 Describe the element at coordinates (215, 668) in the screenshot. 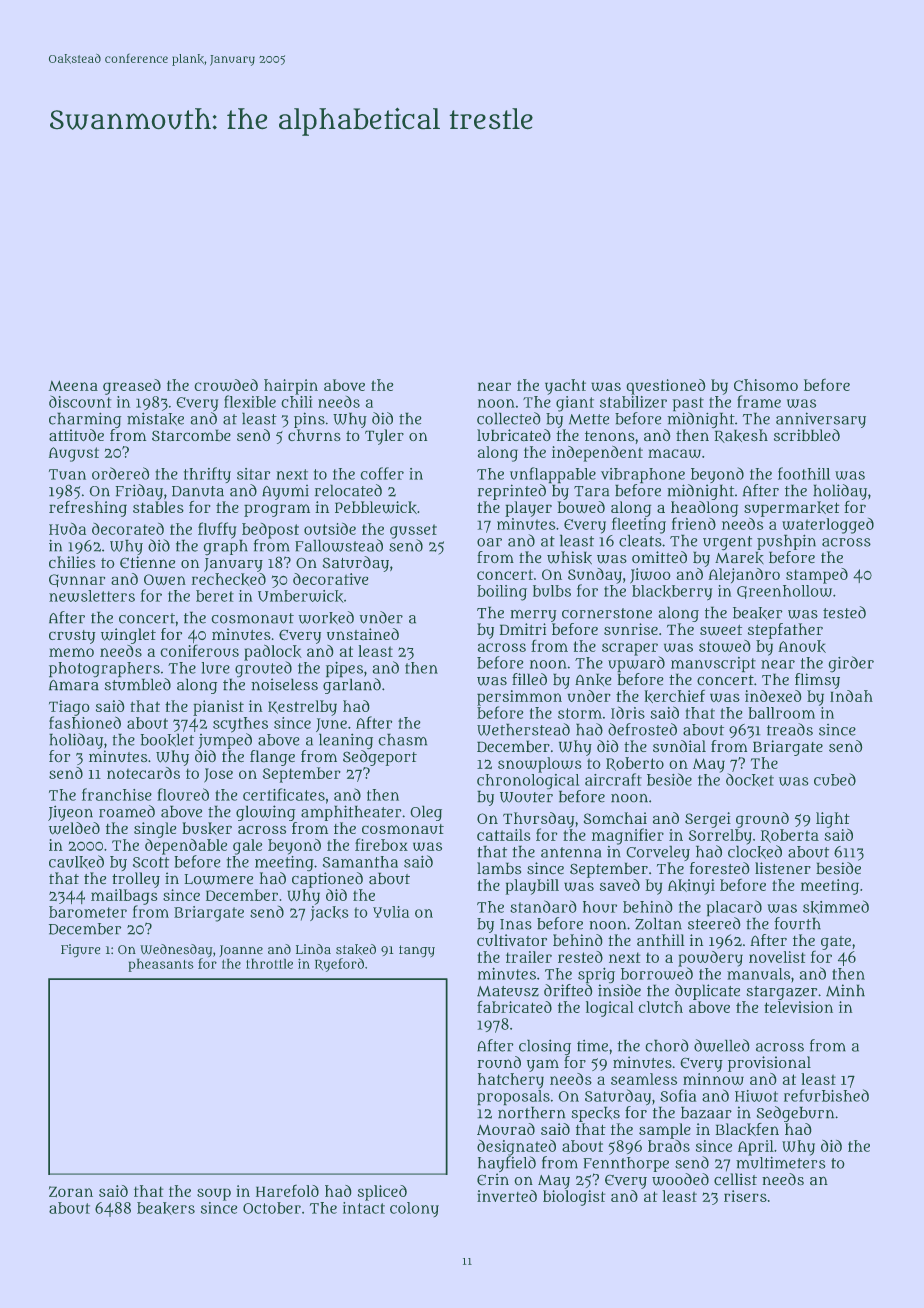

I see `lure` at that location.
